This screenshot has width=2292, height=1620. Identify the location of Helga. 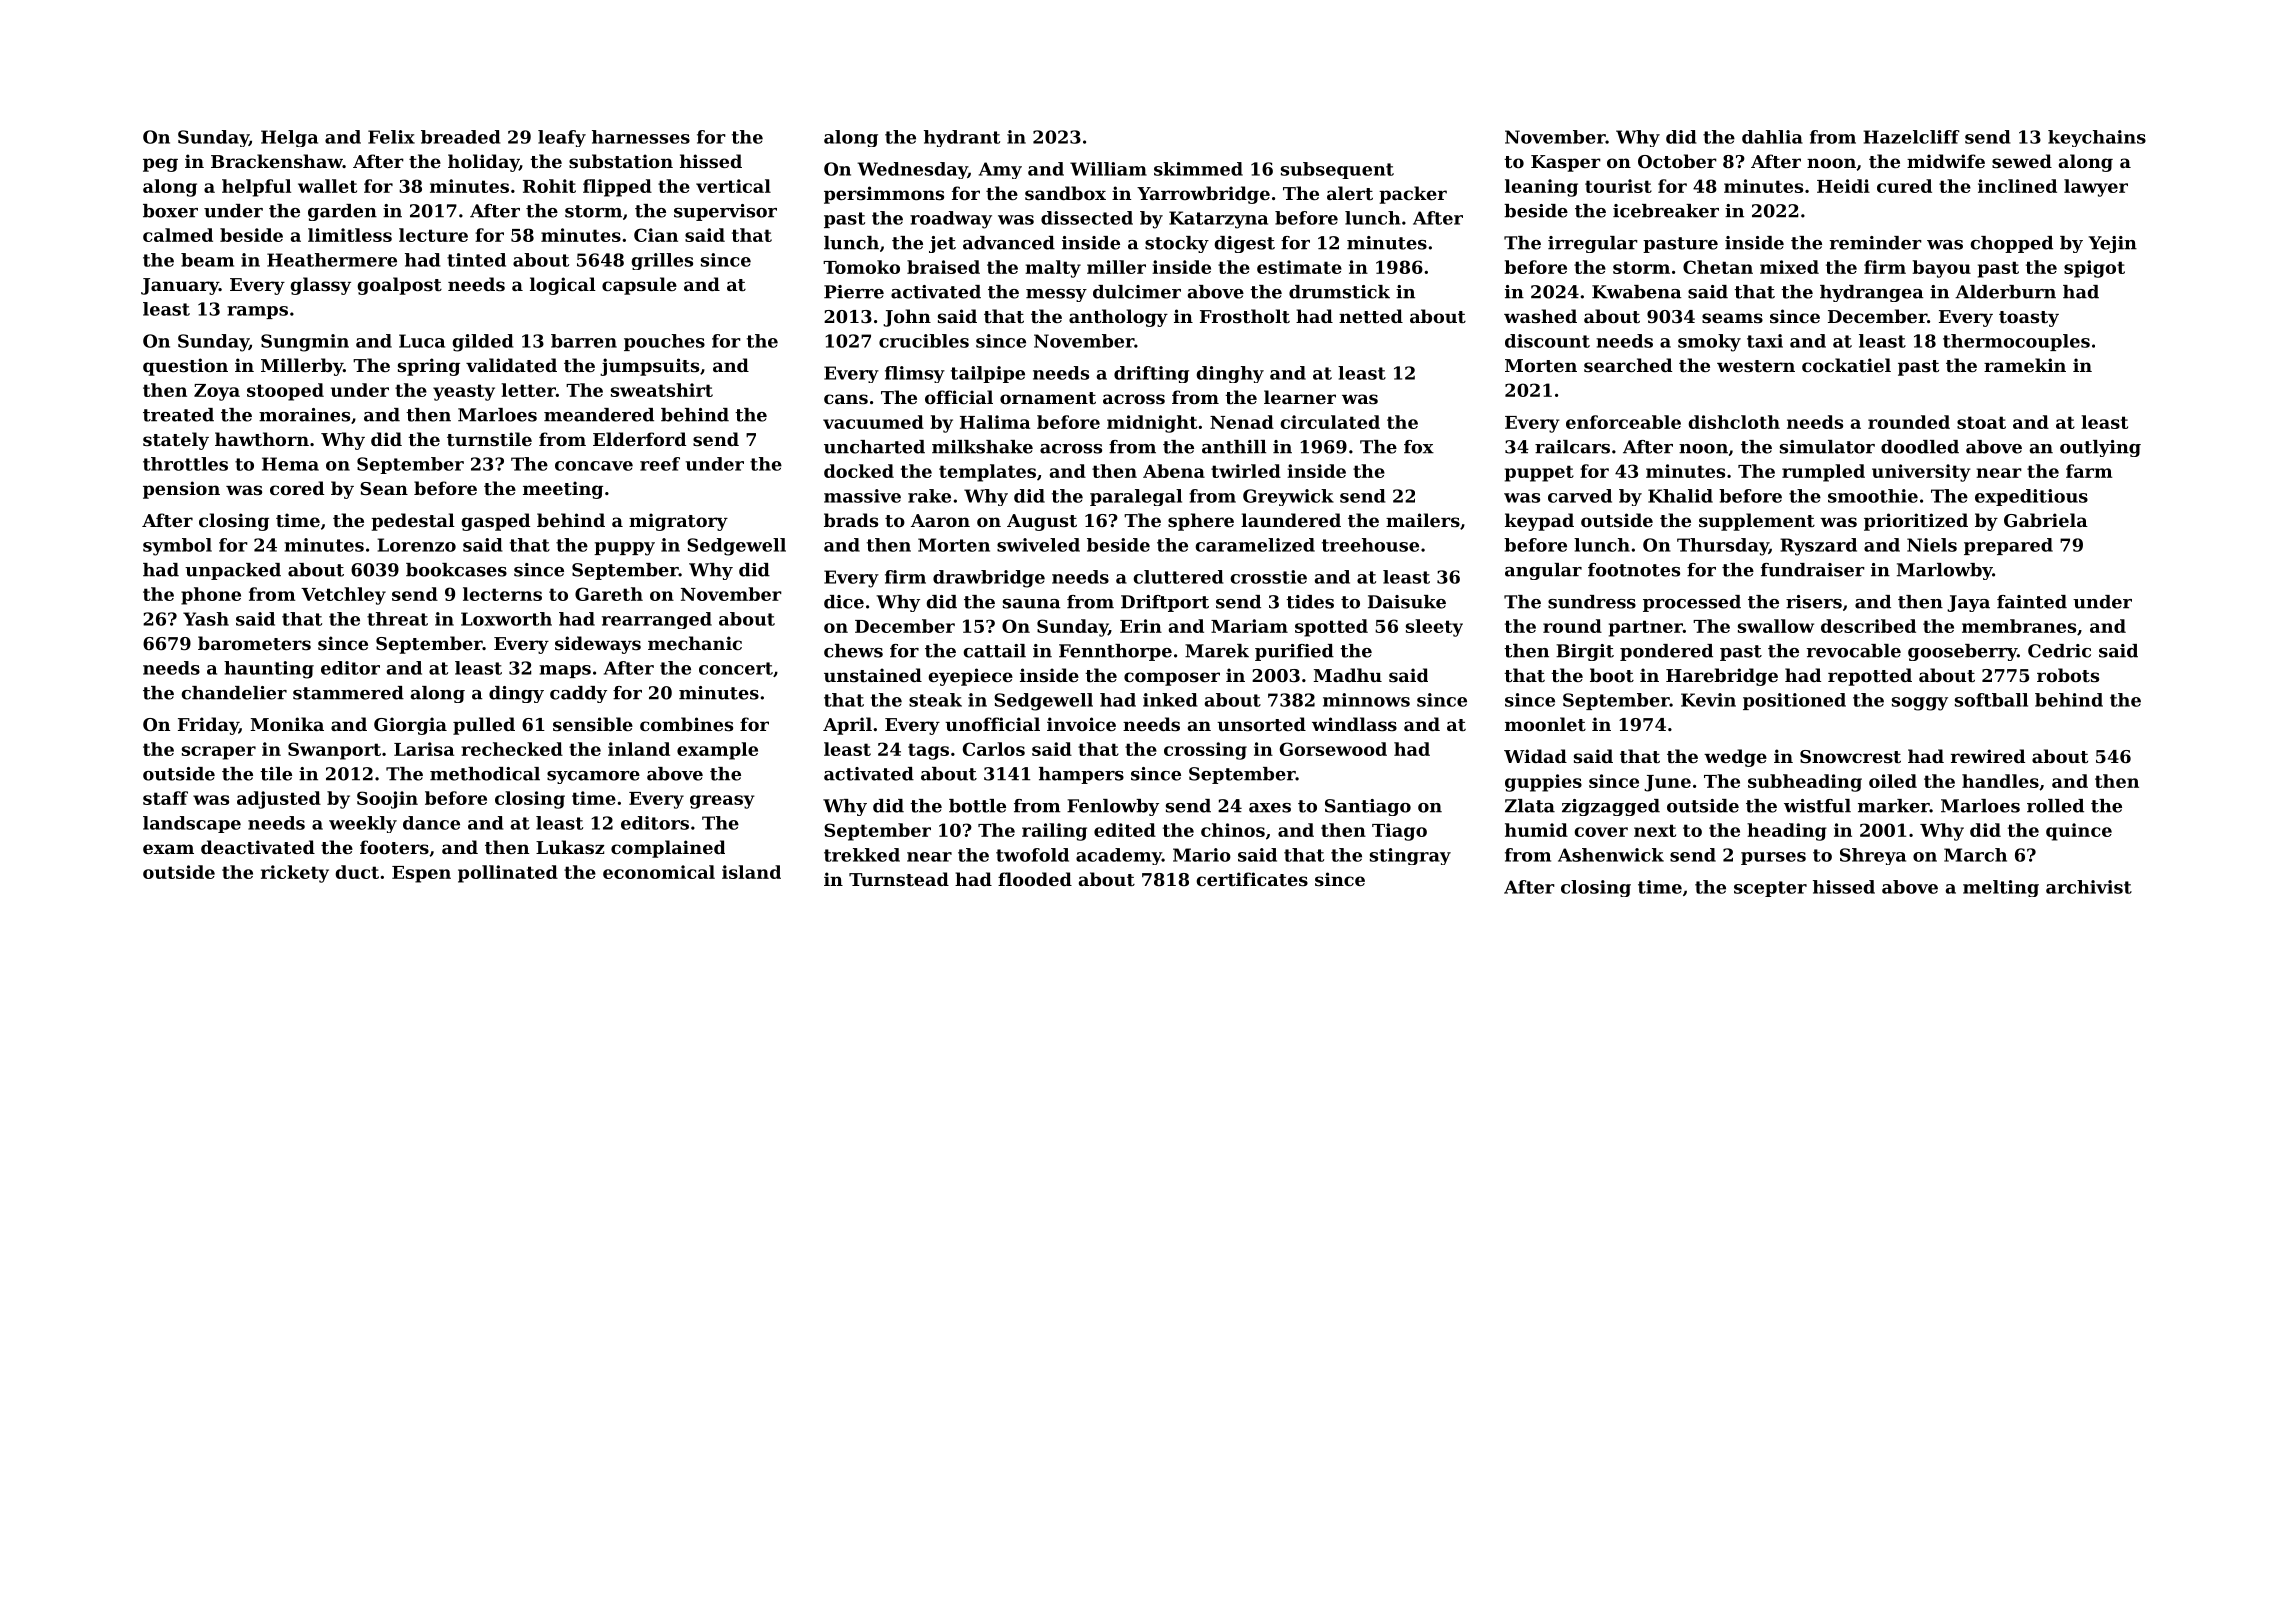
(289, 138).
